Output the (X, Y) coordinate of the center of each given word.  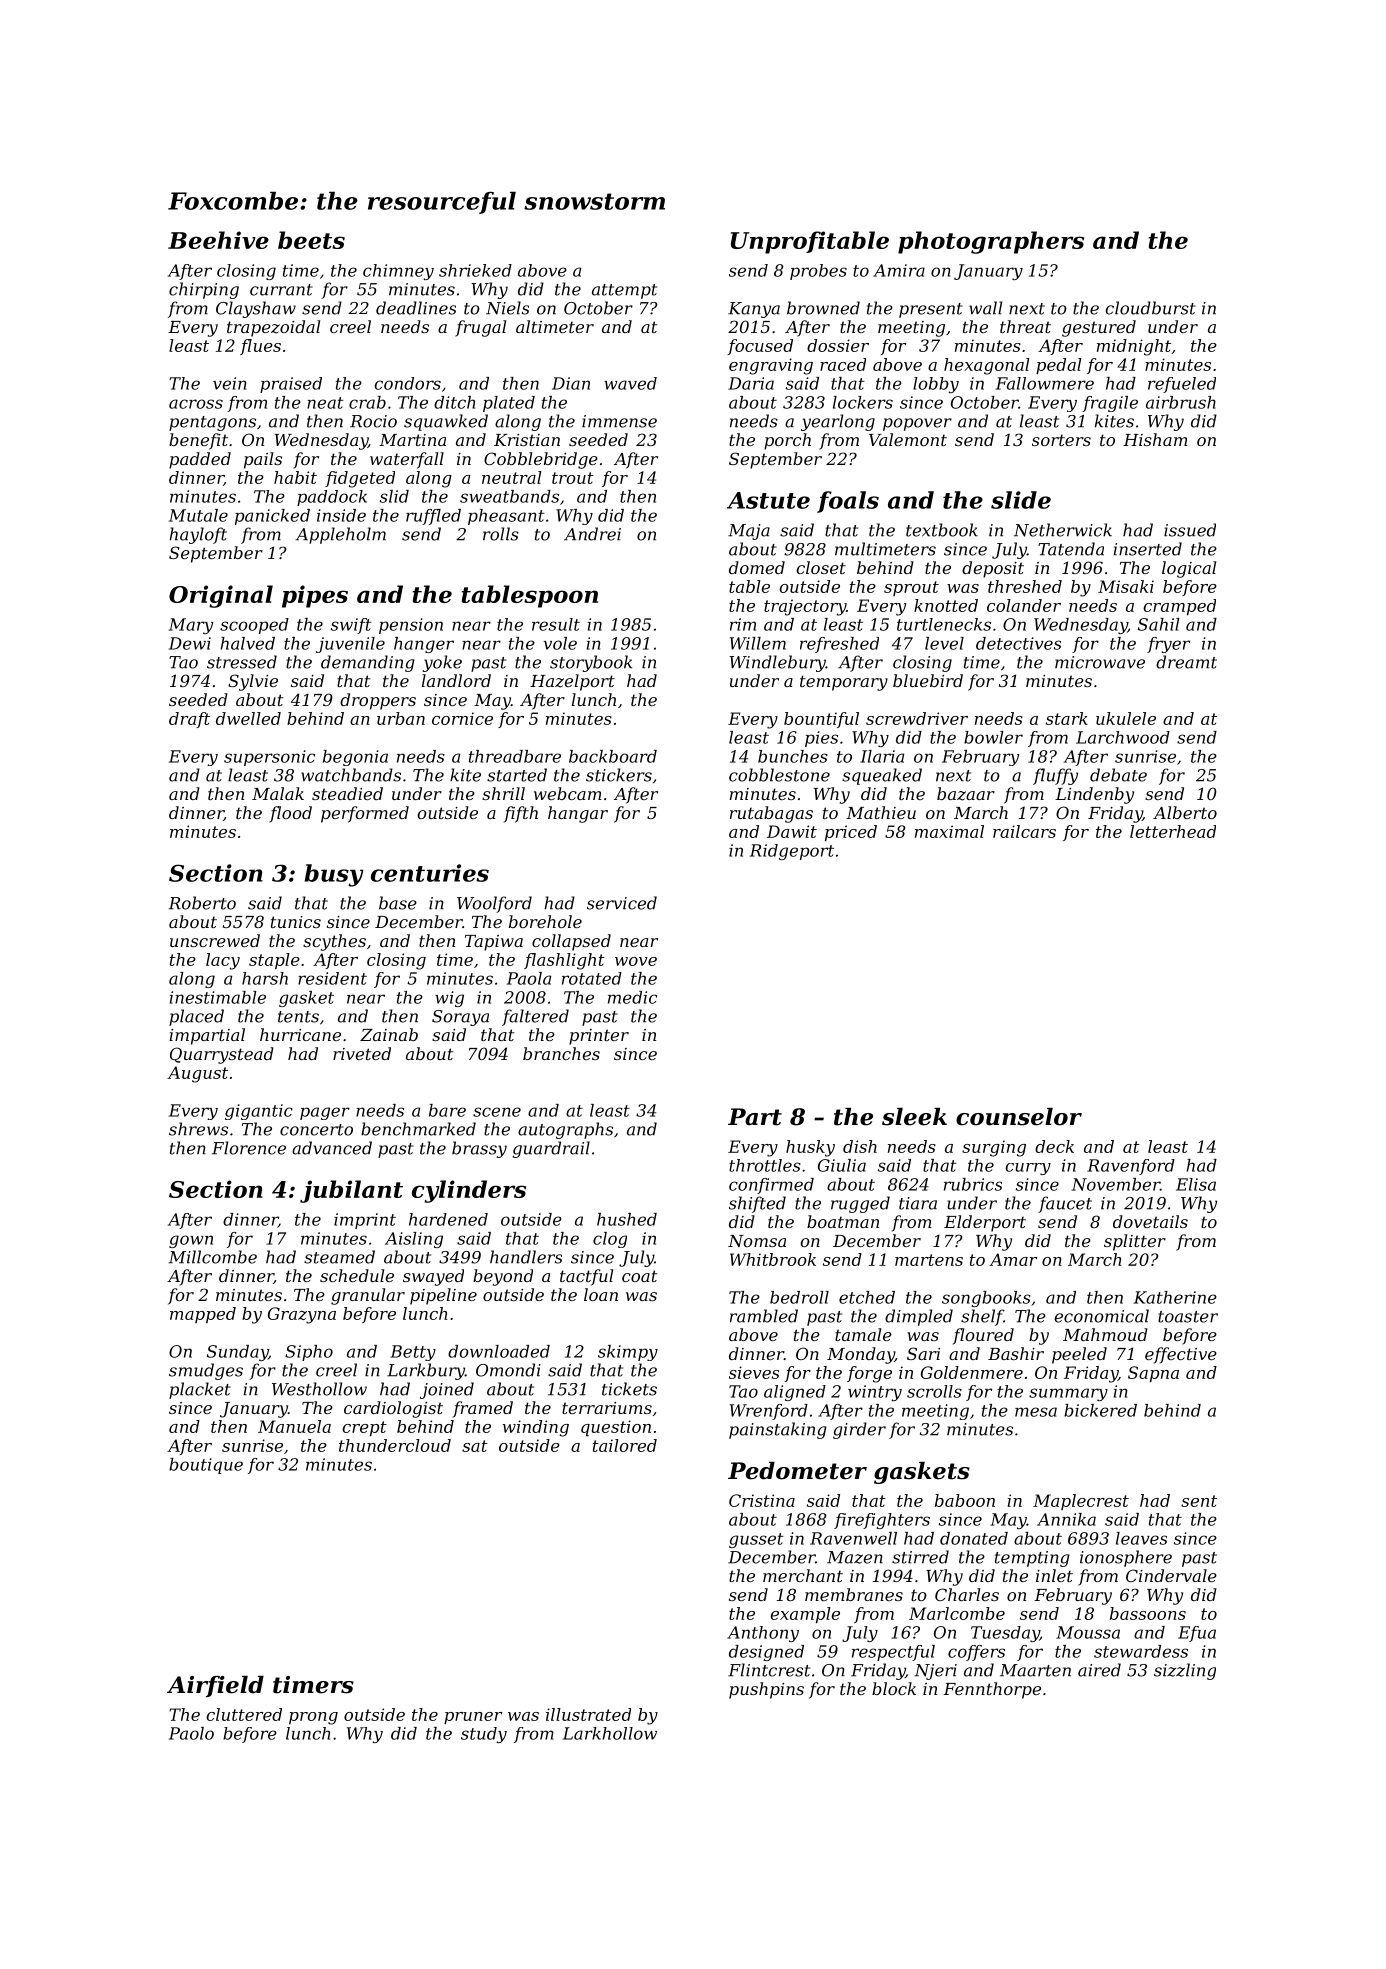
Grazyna (302, 1315)
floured (983, 1336)
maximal (949, 831)
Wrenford (769, 1412)
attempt (624, 291)
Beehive (218, 240)
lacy (223, 961)
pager (325, 1113)
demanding (368, 663)
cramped (1179, 607)
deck (1054, 1146)
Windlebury (777, 663)
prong (313, 1718)
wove (636, 961)
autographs (565, 1130)
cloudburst (1151, 308)
